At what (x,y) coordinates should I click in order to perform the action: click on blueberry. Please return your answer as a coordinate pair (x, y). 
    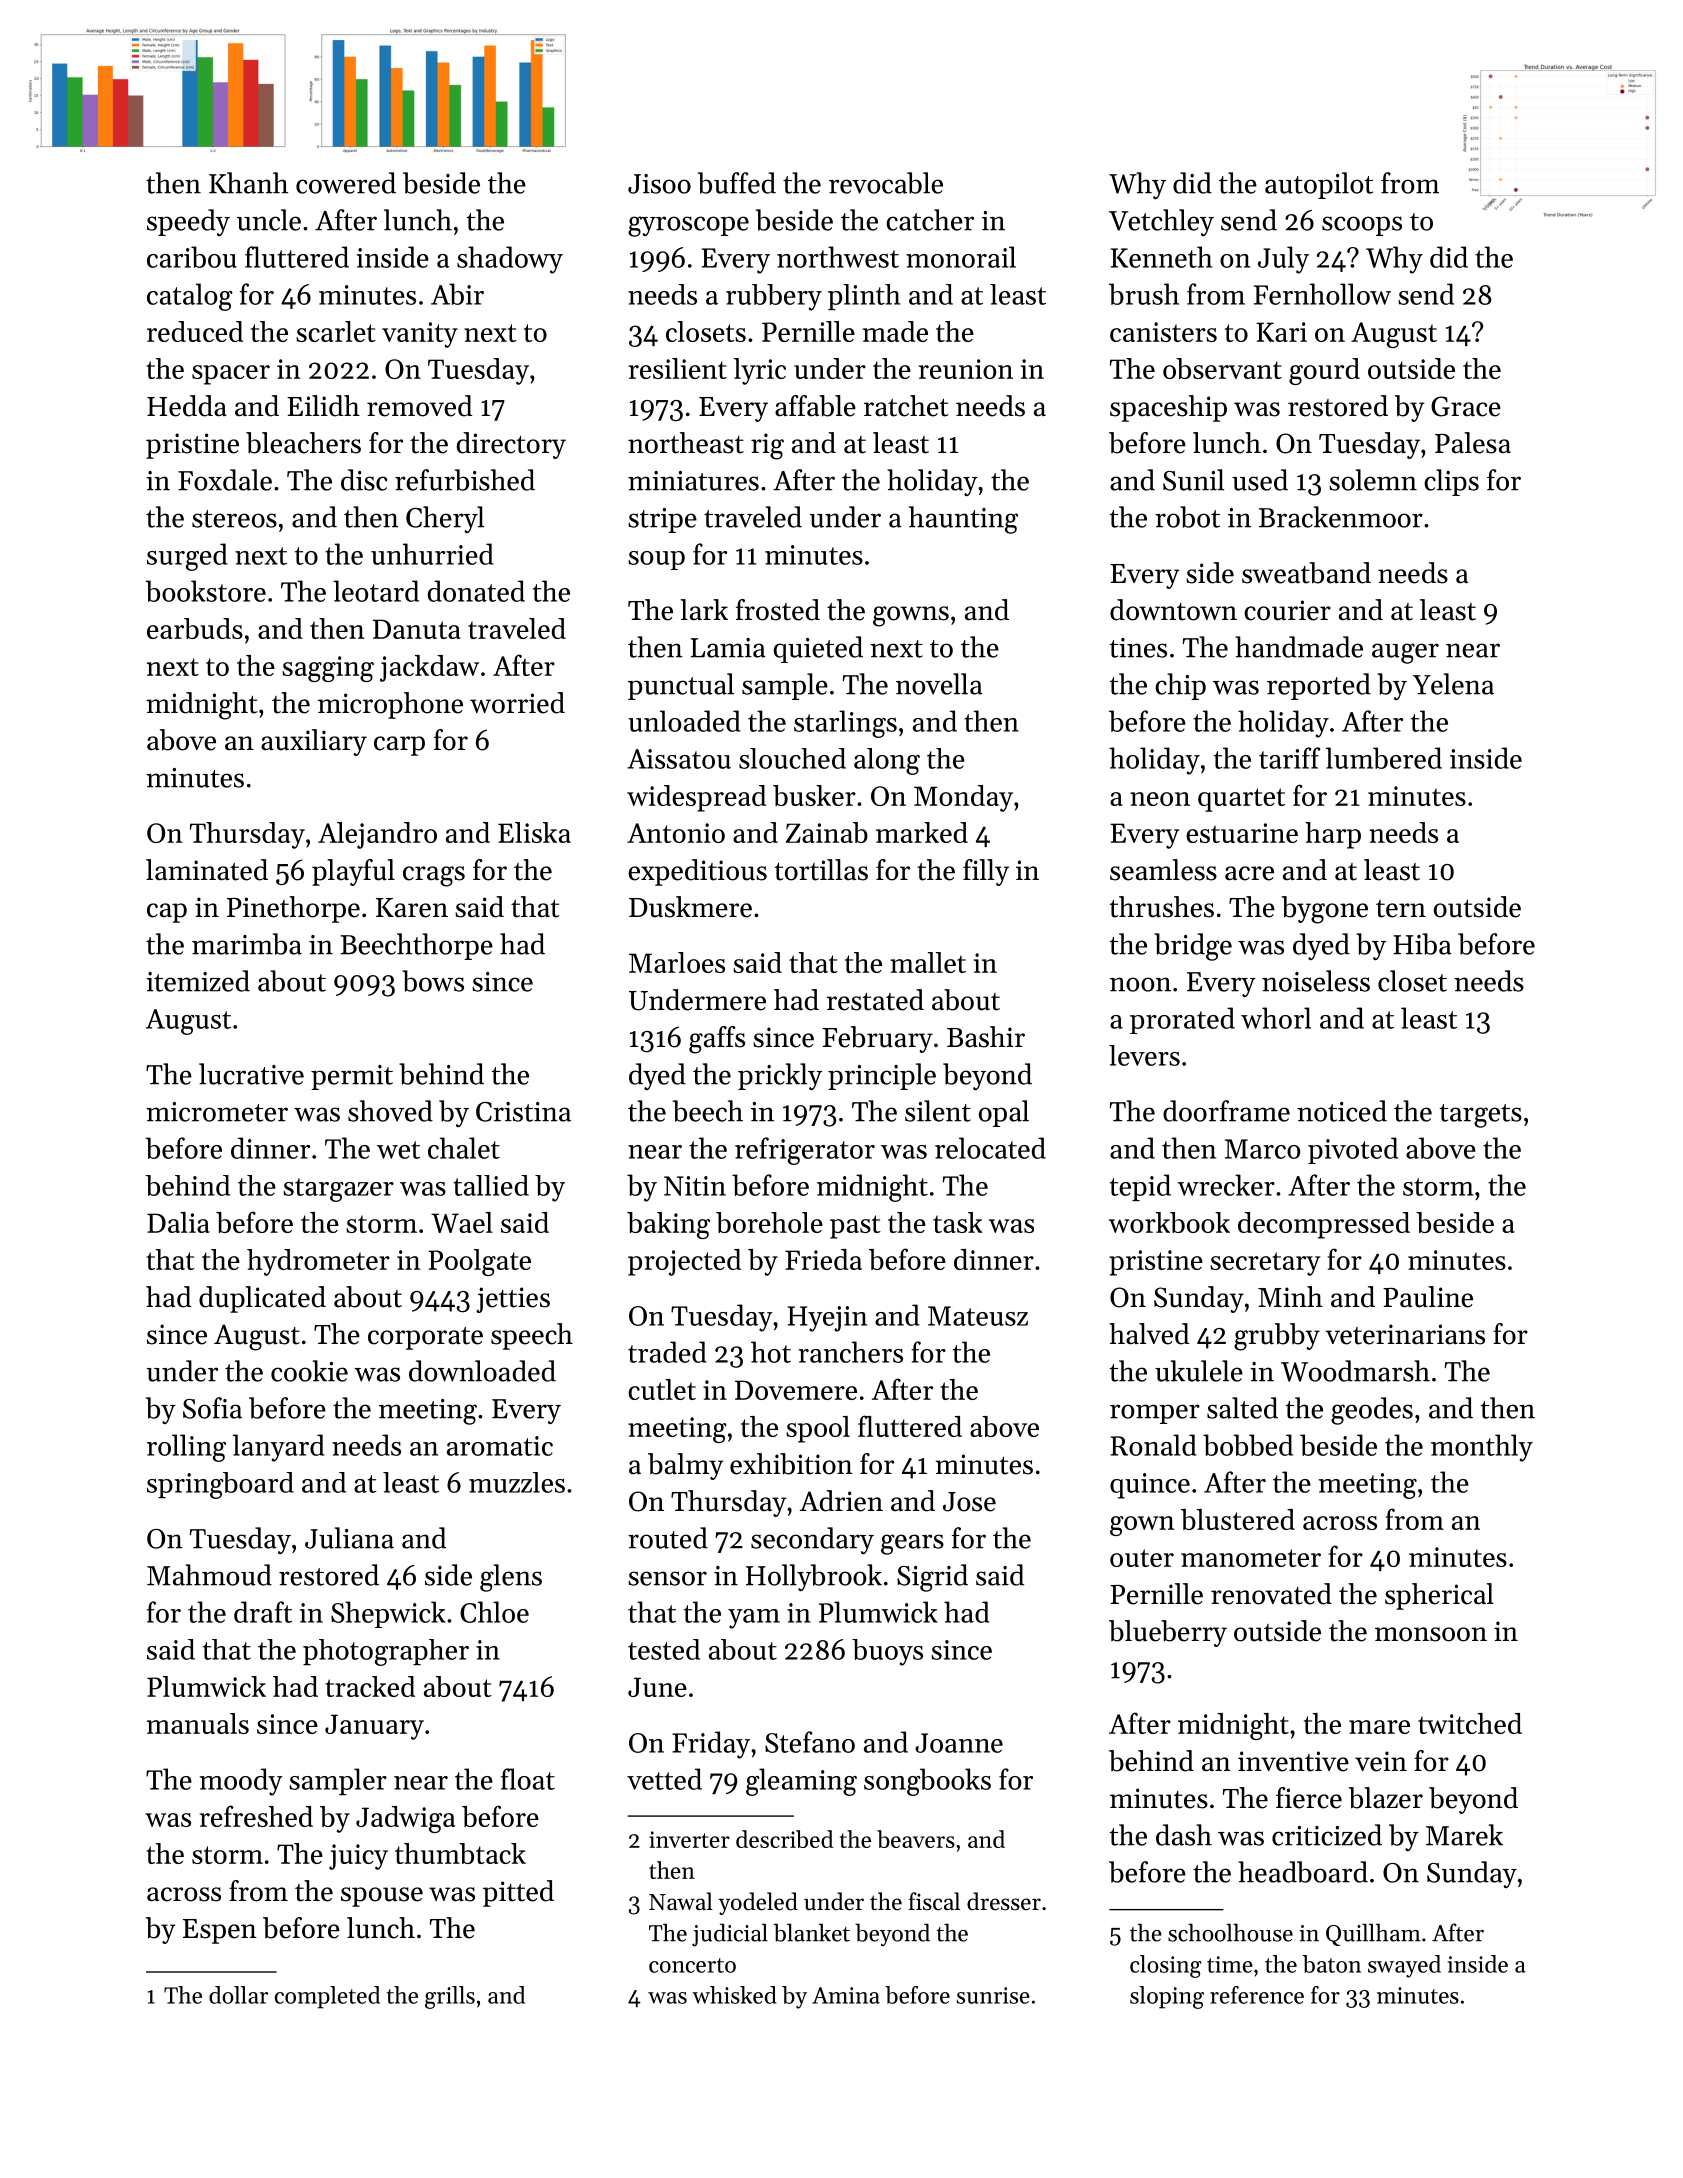
    Looking at the image, I should click on (1168, 1633).
